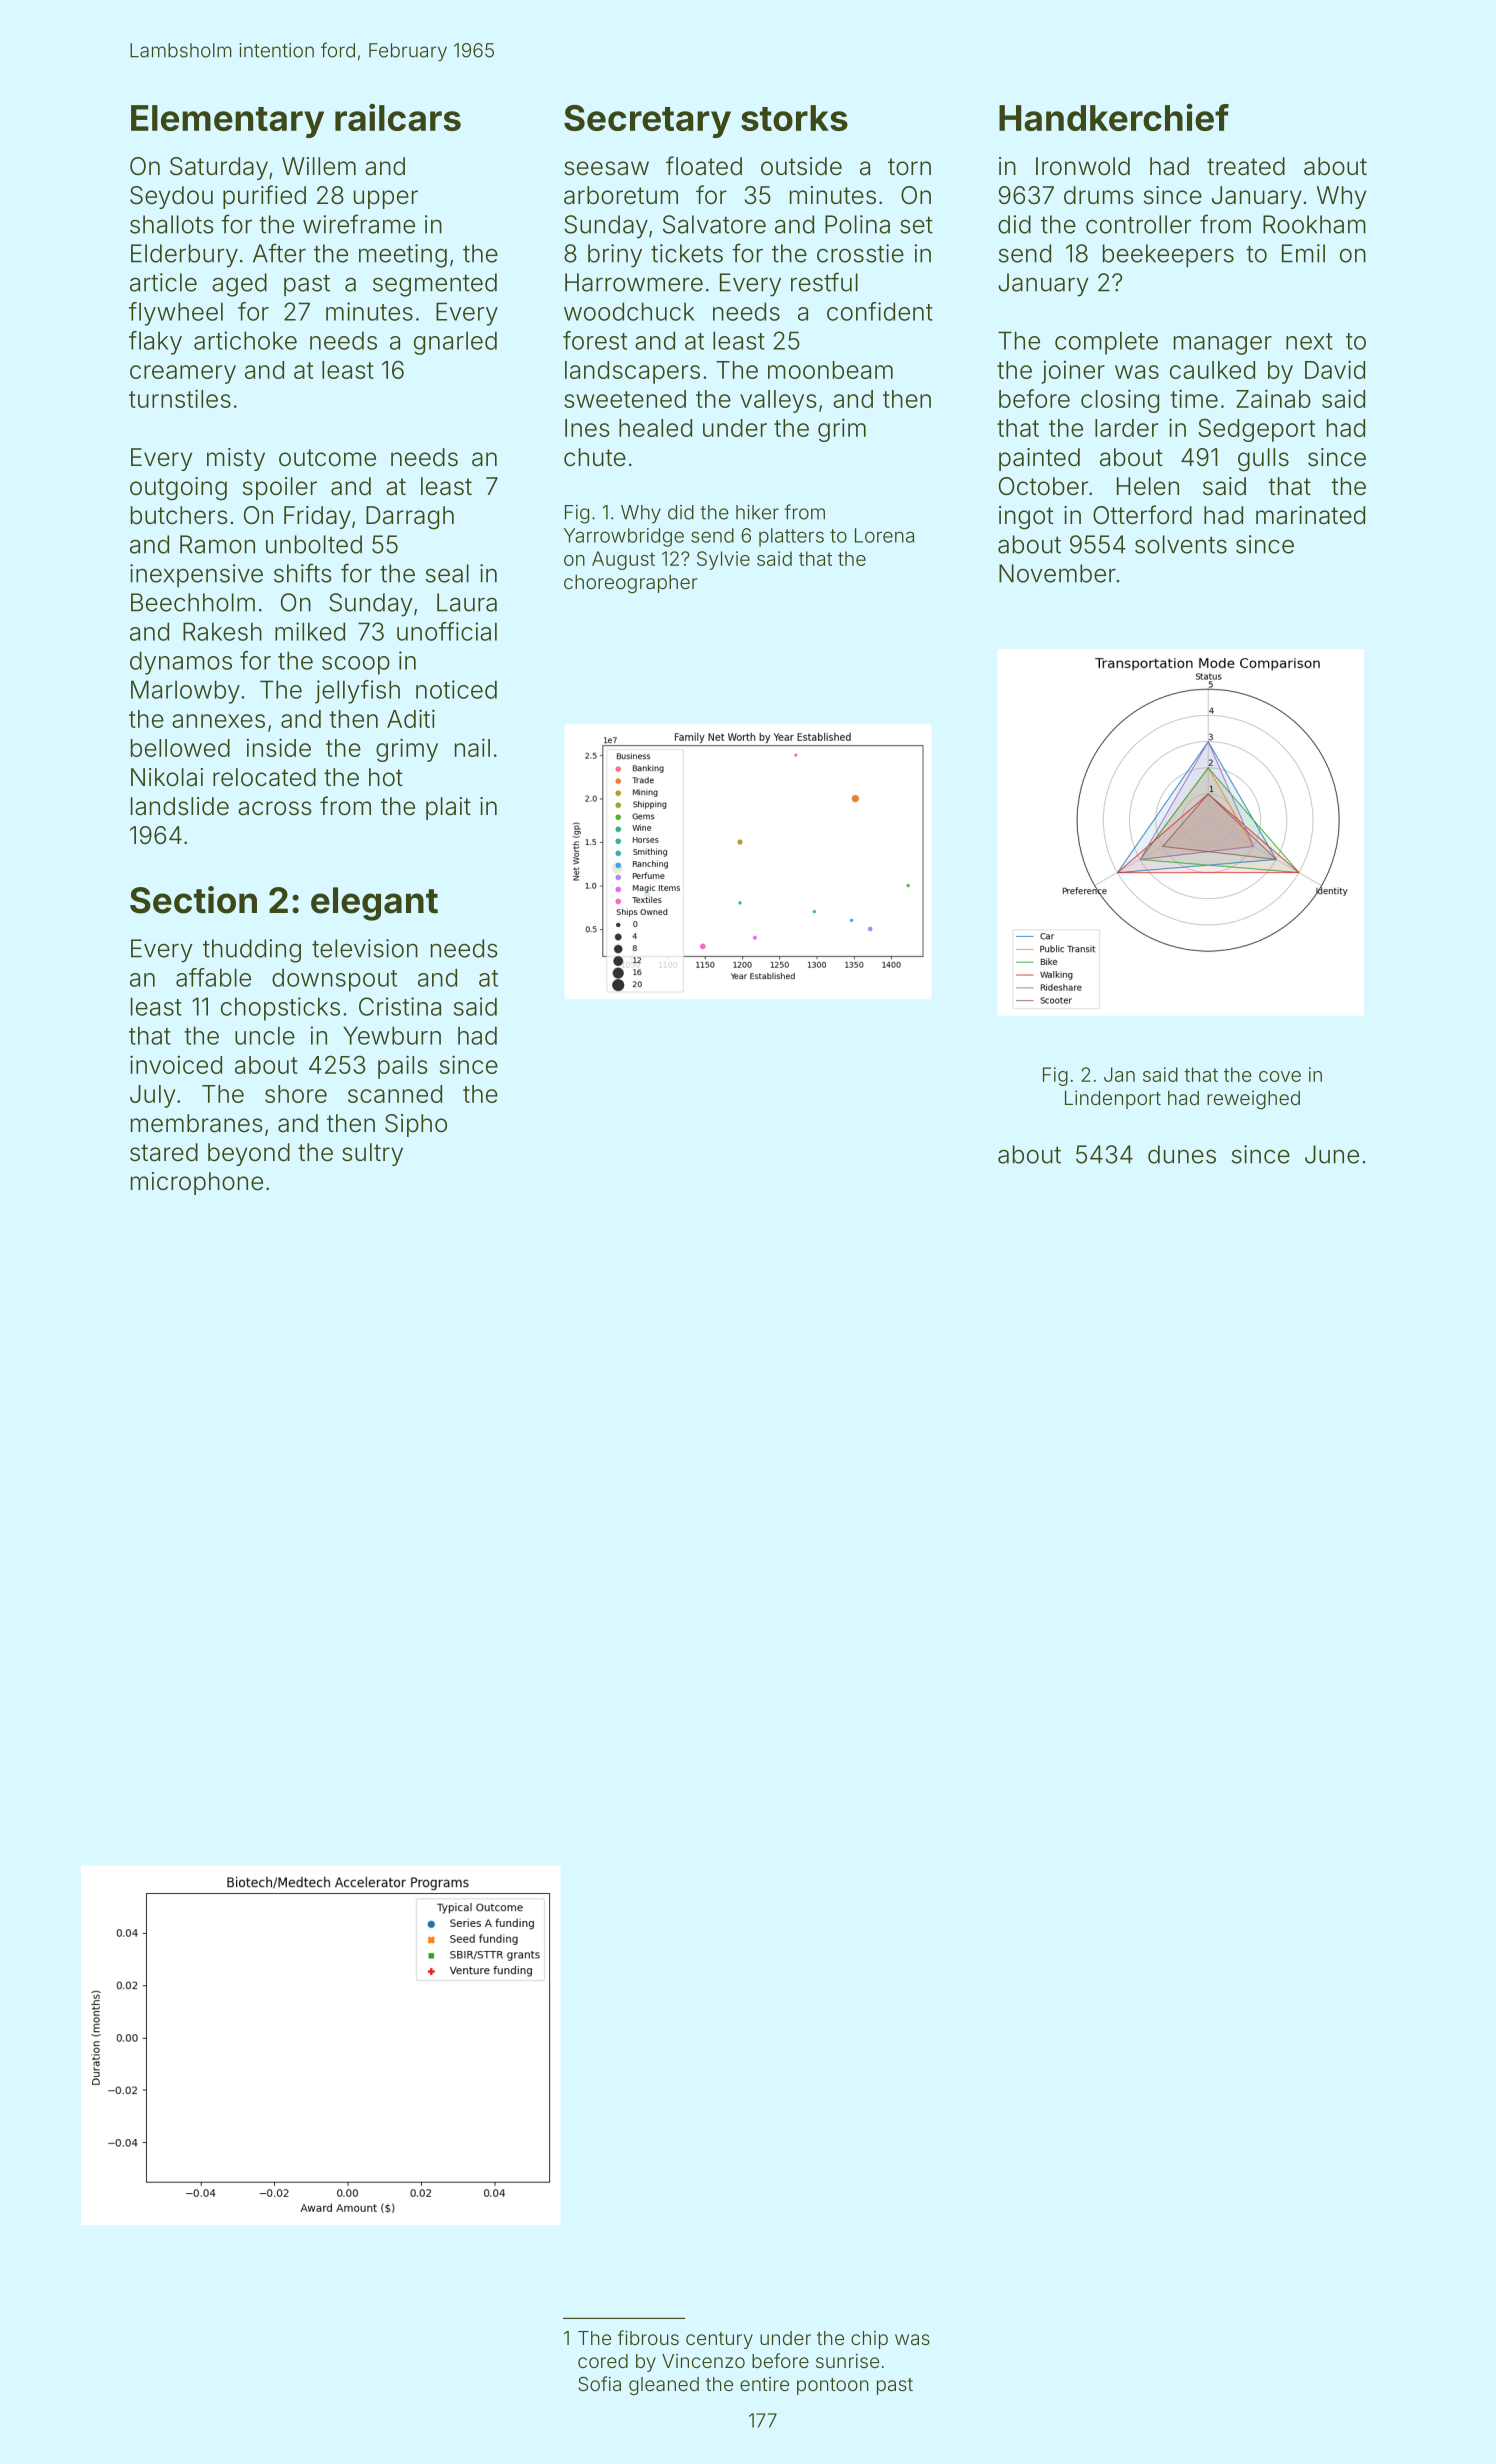 The image size is (1496, 2464). What do you see at coordinates (1182, 1154) in the screenshot?
I see `dunes` at bounding box center [1182, 1154].
